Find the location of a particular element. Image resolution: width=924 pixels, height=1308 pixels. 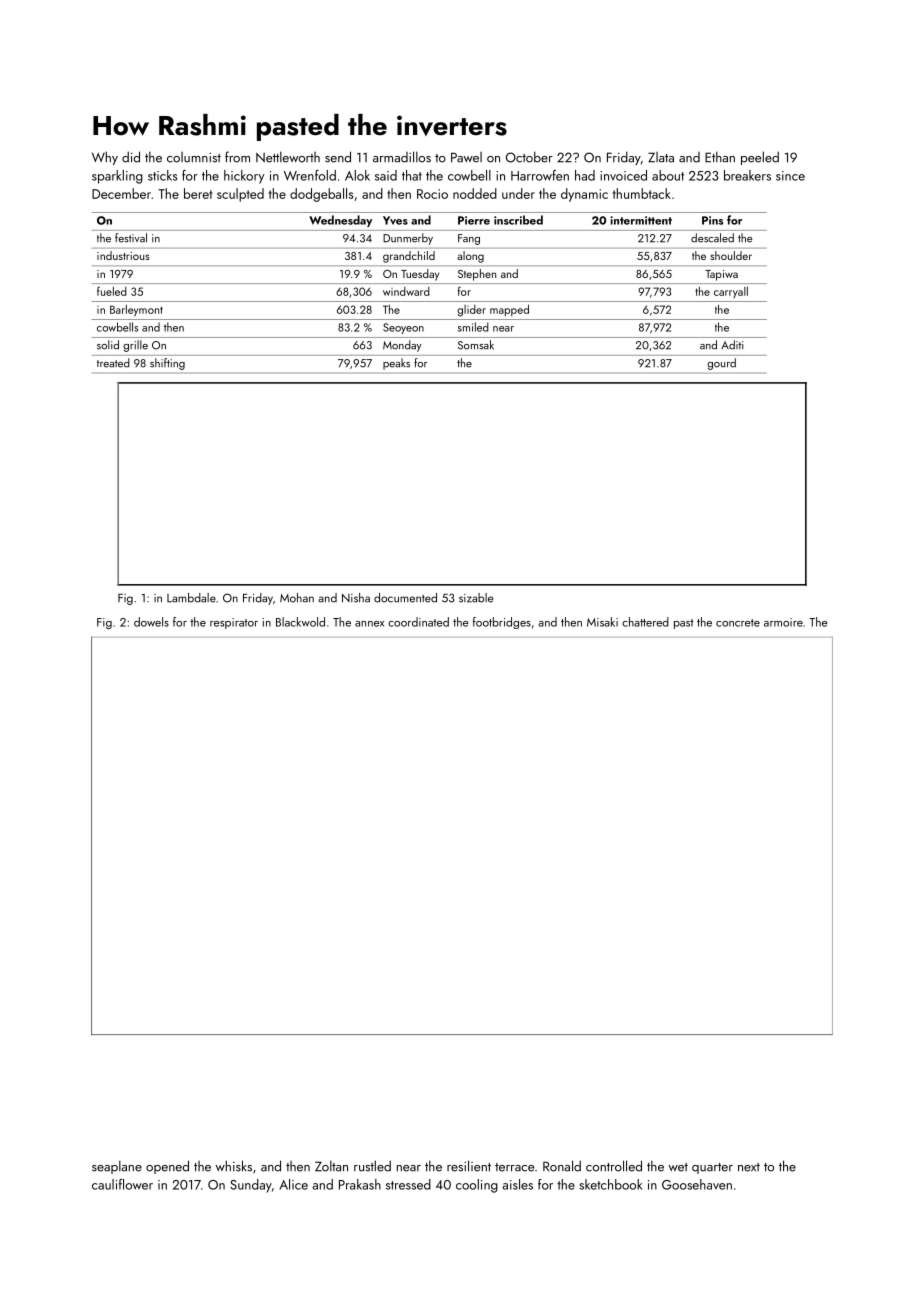

whisks is located at coordinates (234, 1166).
